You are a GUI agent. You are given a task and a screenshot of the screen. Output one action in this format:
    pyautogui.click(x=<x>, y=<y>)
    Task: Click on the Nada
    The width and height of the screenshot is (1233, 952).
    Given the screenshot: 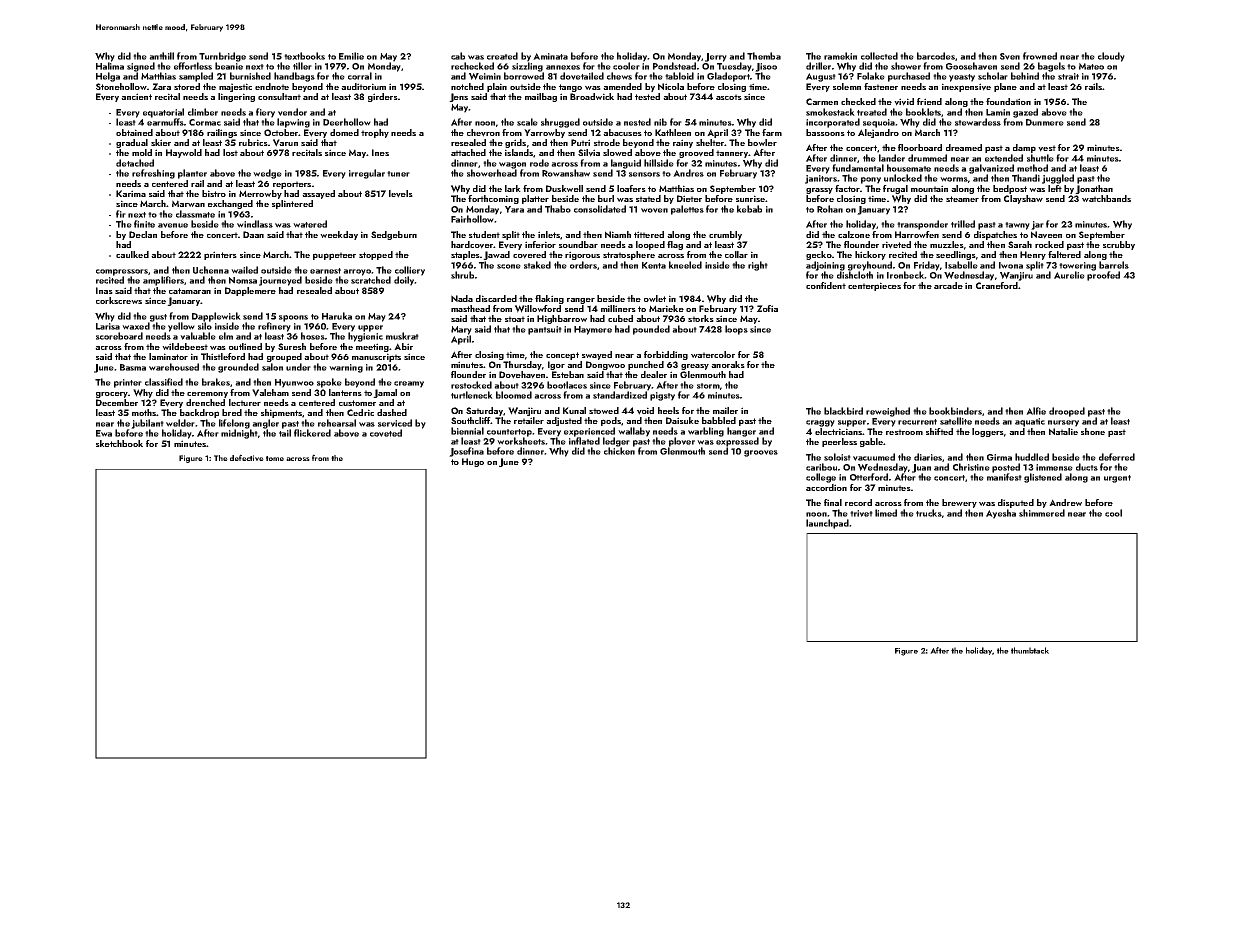 What is the action you would take?
    pyautogui.click(x=462, y=298)
